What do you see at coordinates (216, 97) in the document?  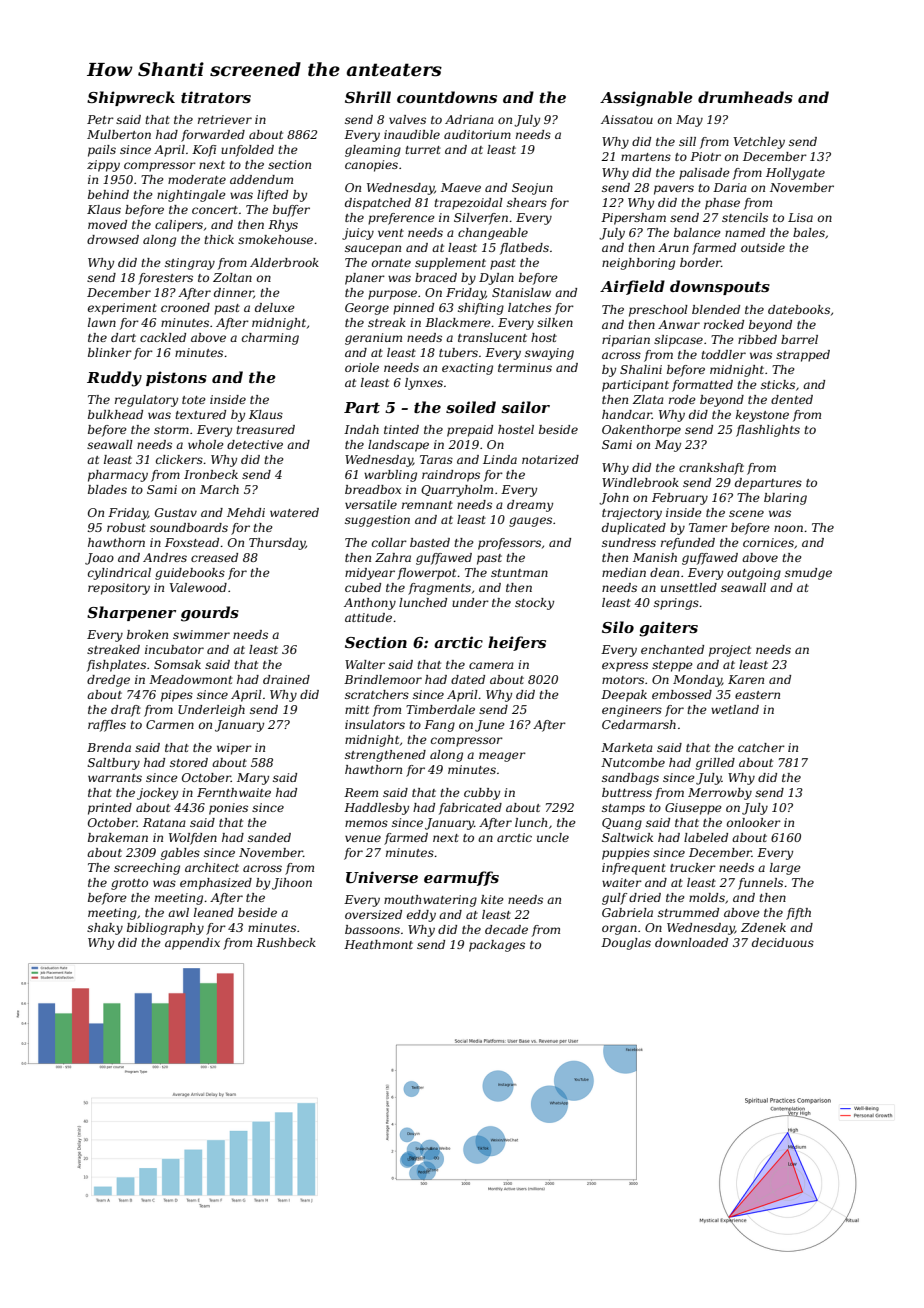 I see `titrators` at bounding box center [216, 97].
